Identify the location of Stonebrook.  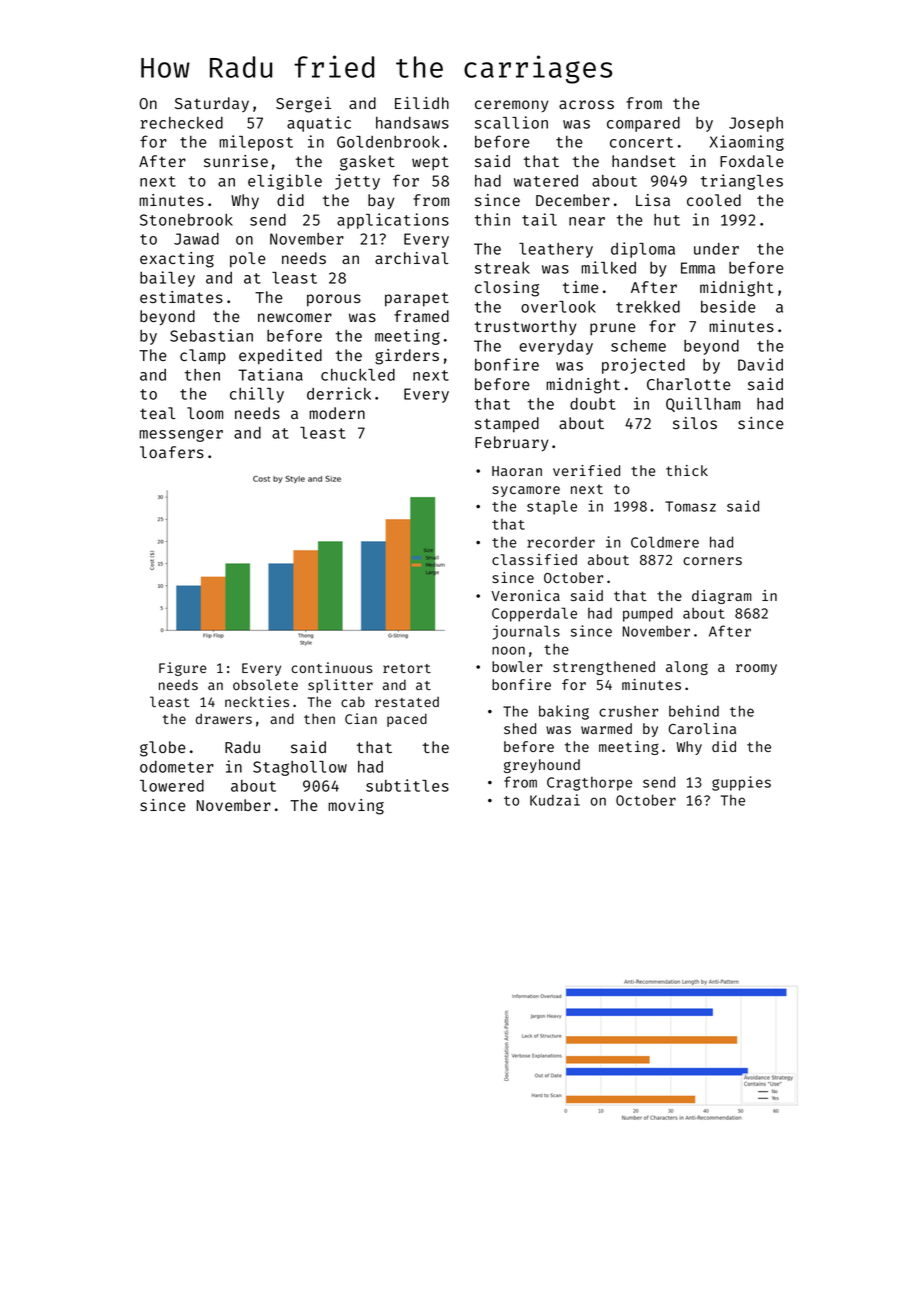
(186, 219).
